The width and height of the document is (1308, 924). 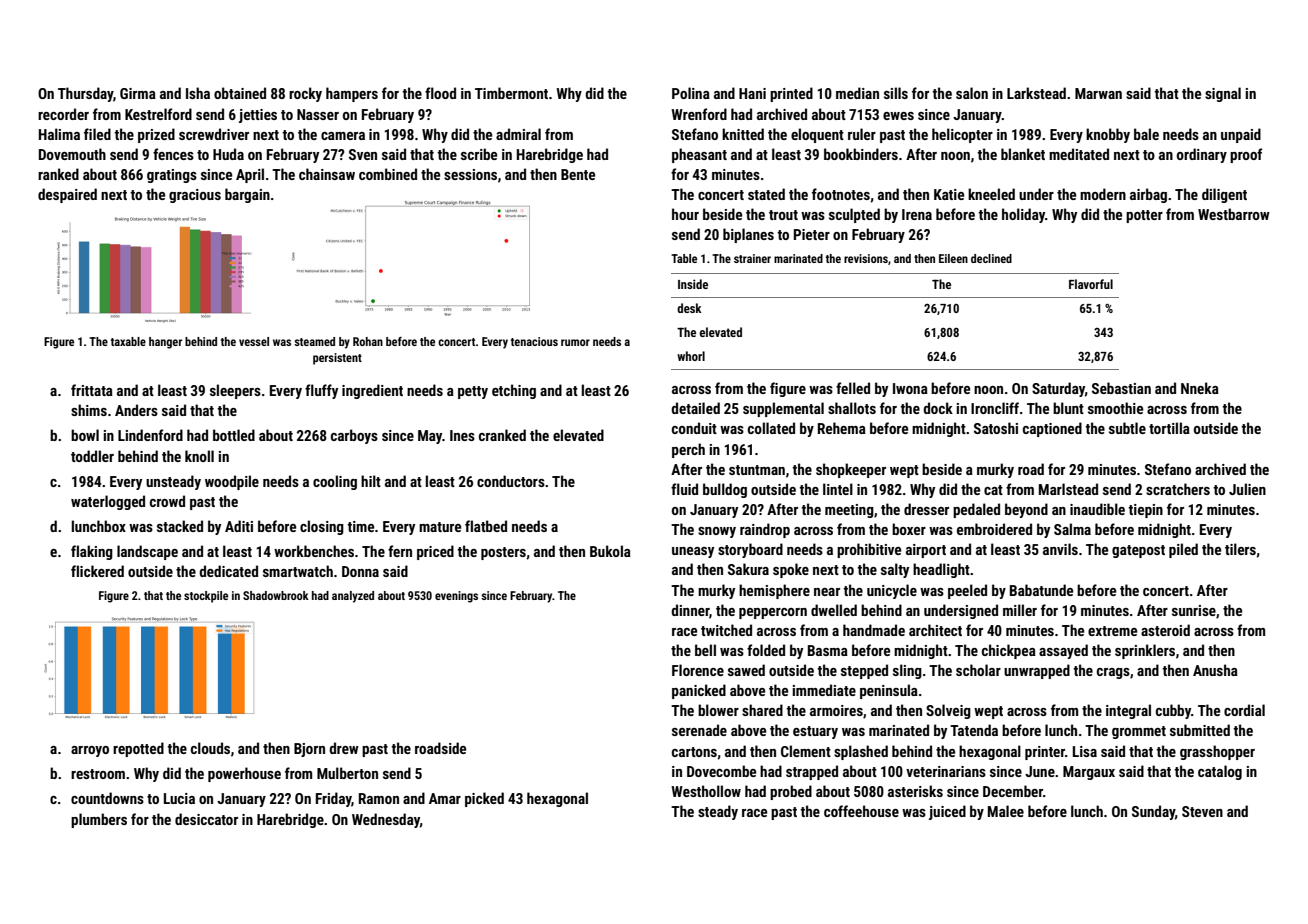 I want to click on Satoshi, so click(x=996, y=428).
